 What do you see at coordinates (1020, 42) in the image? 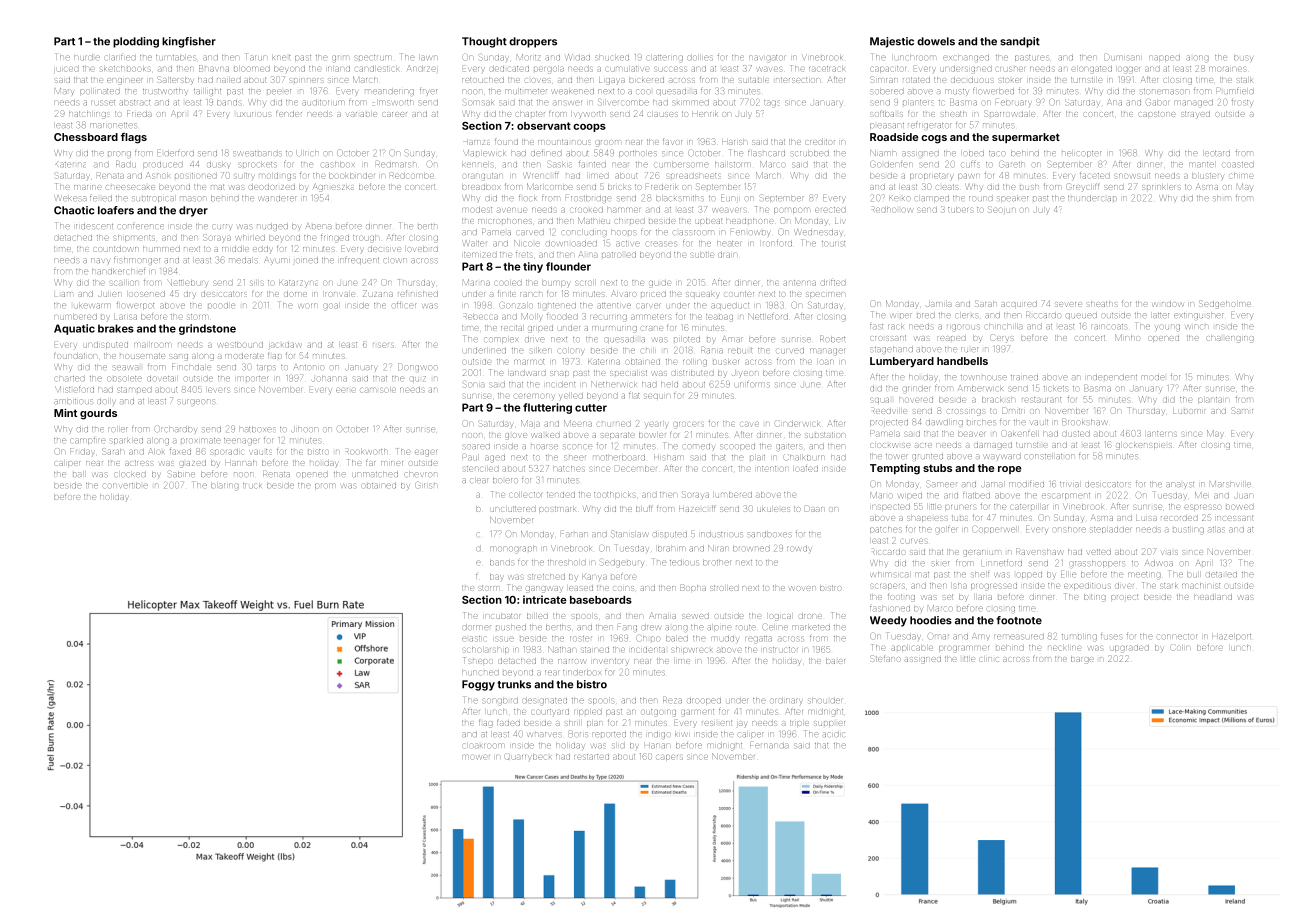
I see `sandpit` at bounding box center [1020, 42].
